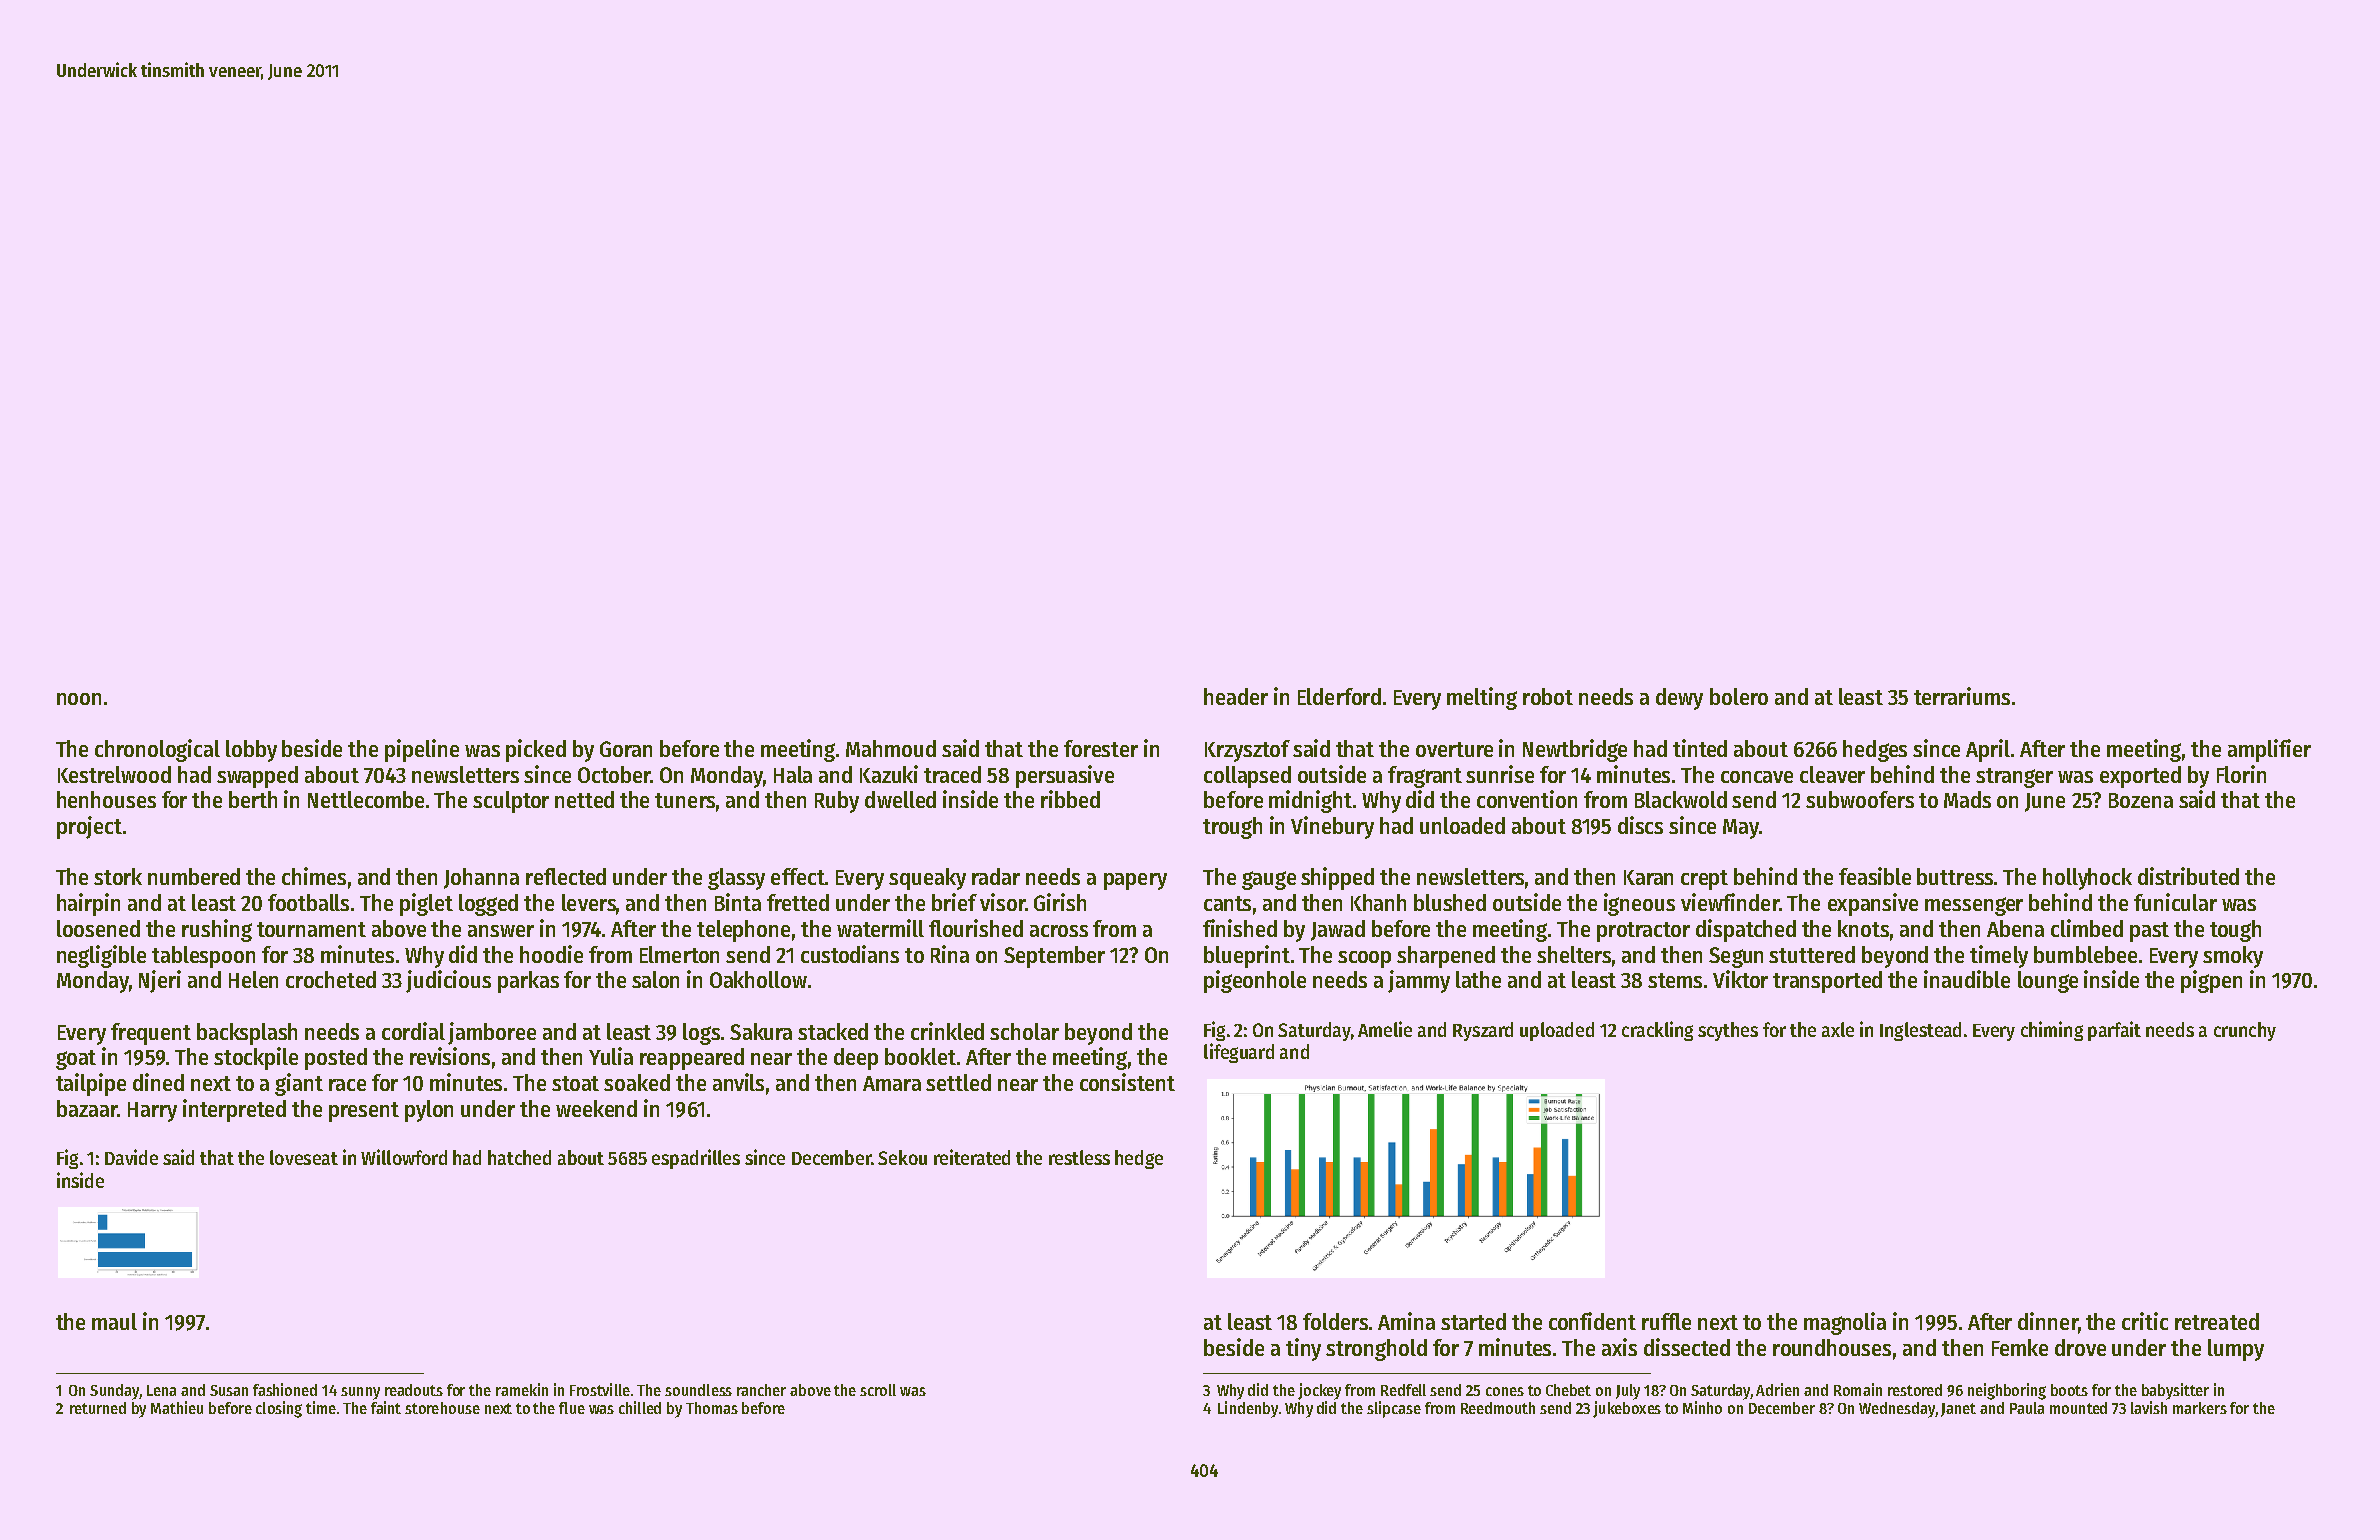 Image resolution: width=2380 pixels, height=1540 pixels. Describe the element at coordinates (1240, 928) in the screenshot. I see `finished` at that location.
